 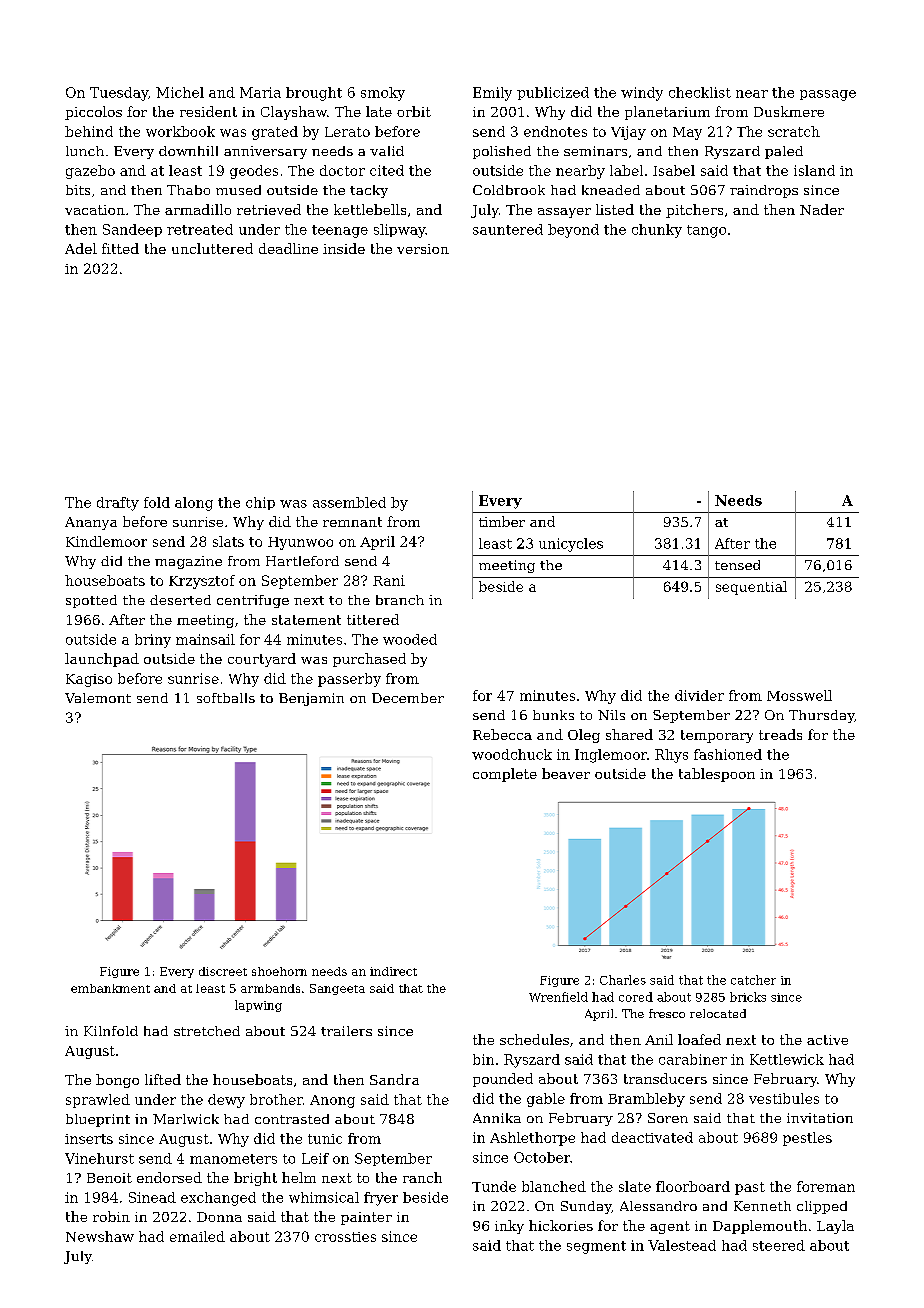 What do you see at coordinates (706, 231) in the screenshot?
I see `tango` at bounding box center [706, 231].
